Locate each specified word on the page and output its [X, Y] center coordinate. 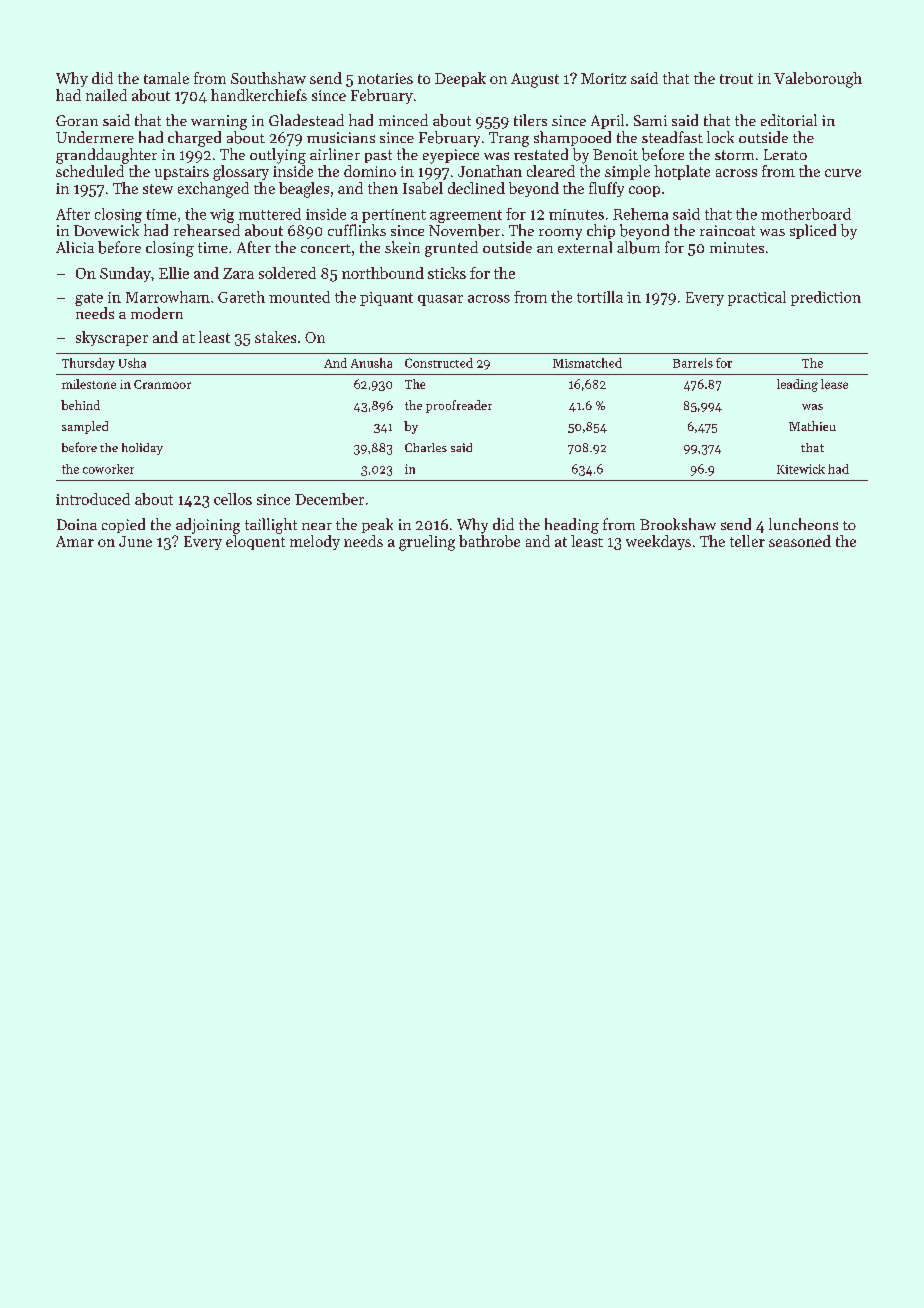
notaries [385, 78]
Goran [77, 120]
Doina [77, 524]
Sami [650, 120]
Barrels [693, 363]
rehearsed [207, 230]
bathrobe [489, 541]
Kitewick [801, 469]
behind [80, 405]
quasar [440, 300]
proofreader [459, 406]
